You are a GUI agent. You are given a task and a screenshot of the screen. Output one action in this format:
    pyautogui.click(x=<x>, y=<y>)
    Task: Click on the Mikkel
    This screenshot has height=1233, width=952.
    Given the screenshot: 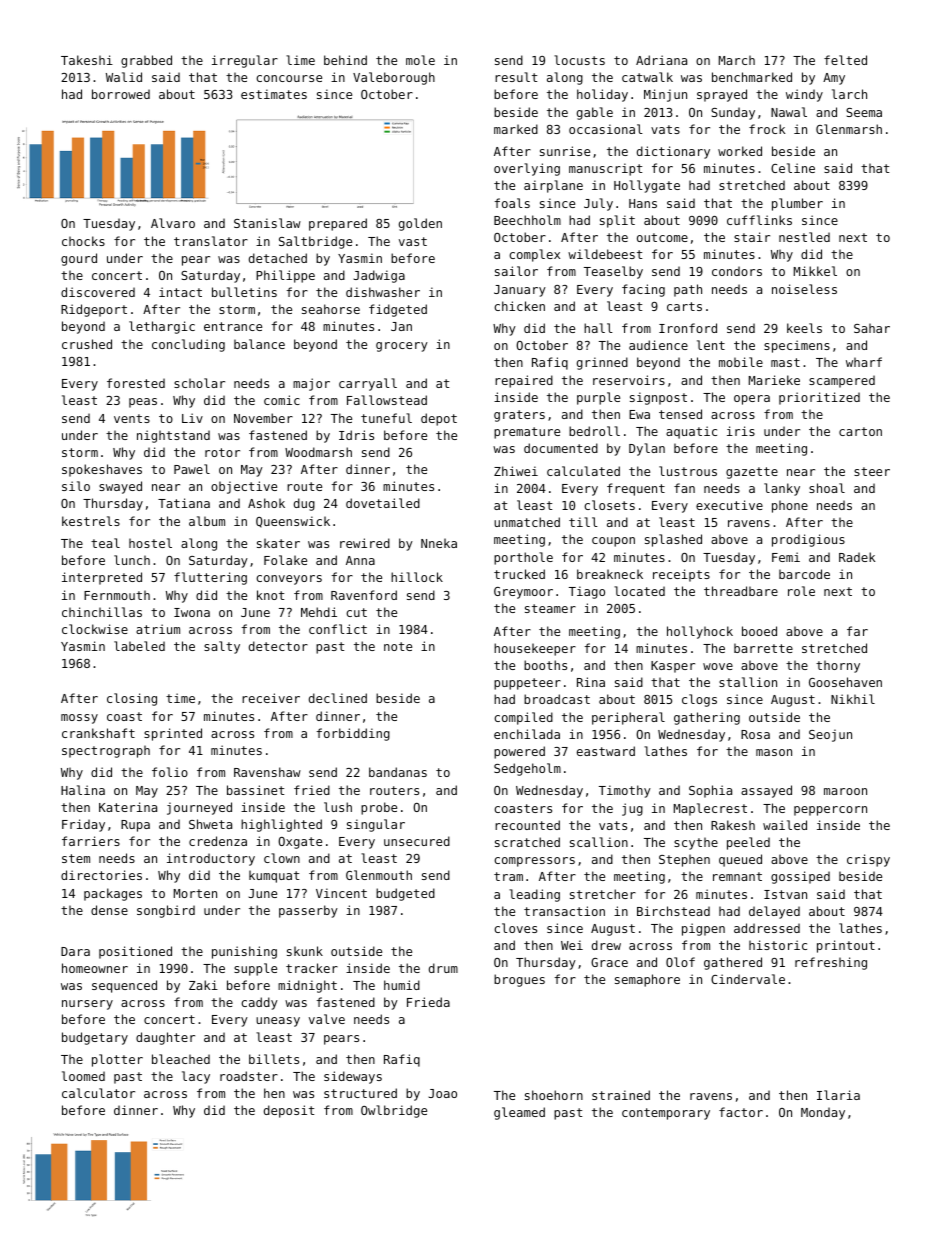 What is the action you would take?
    pyautogui.click(x=815, y=271)
